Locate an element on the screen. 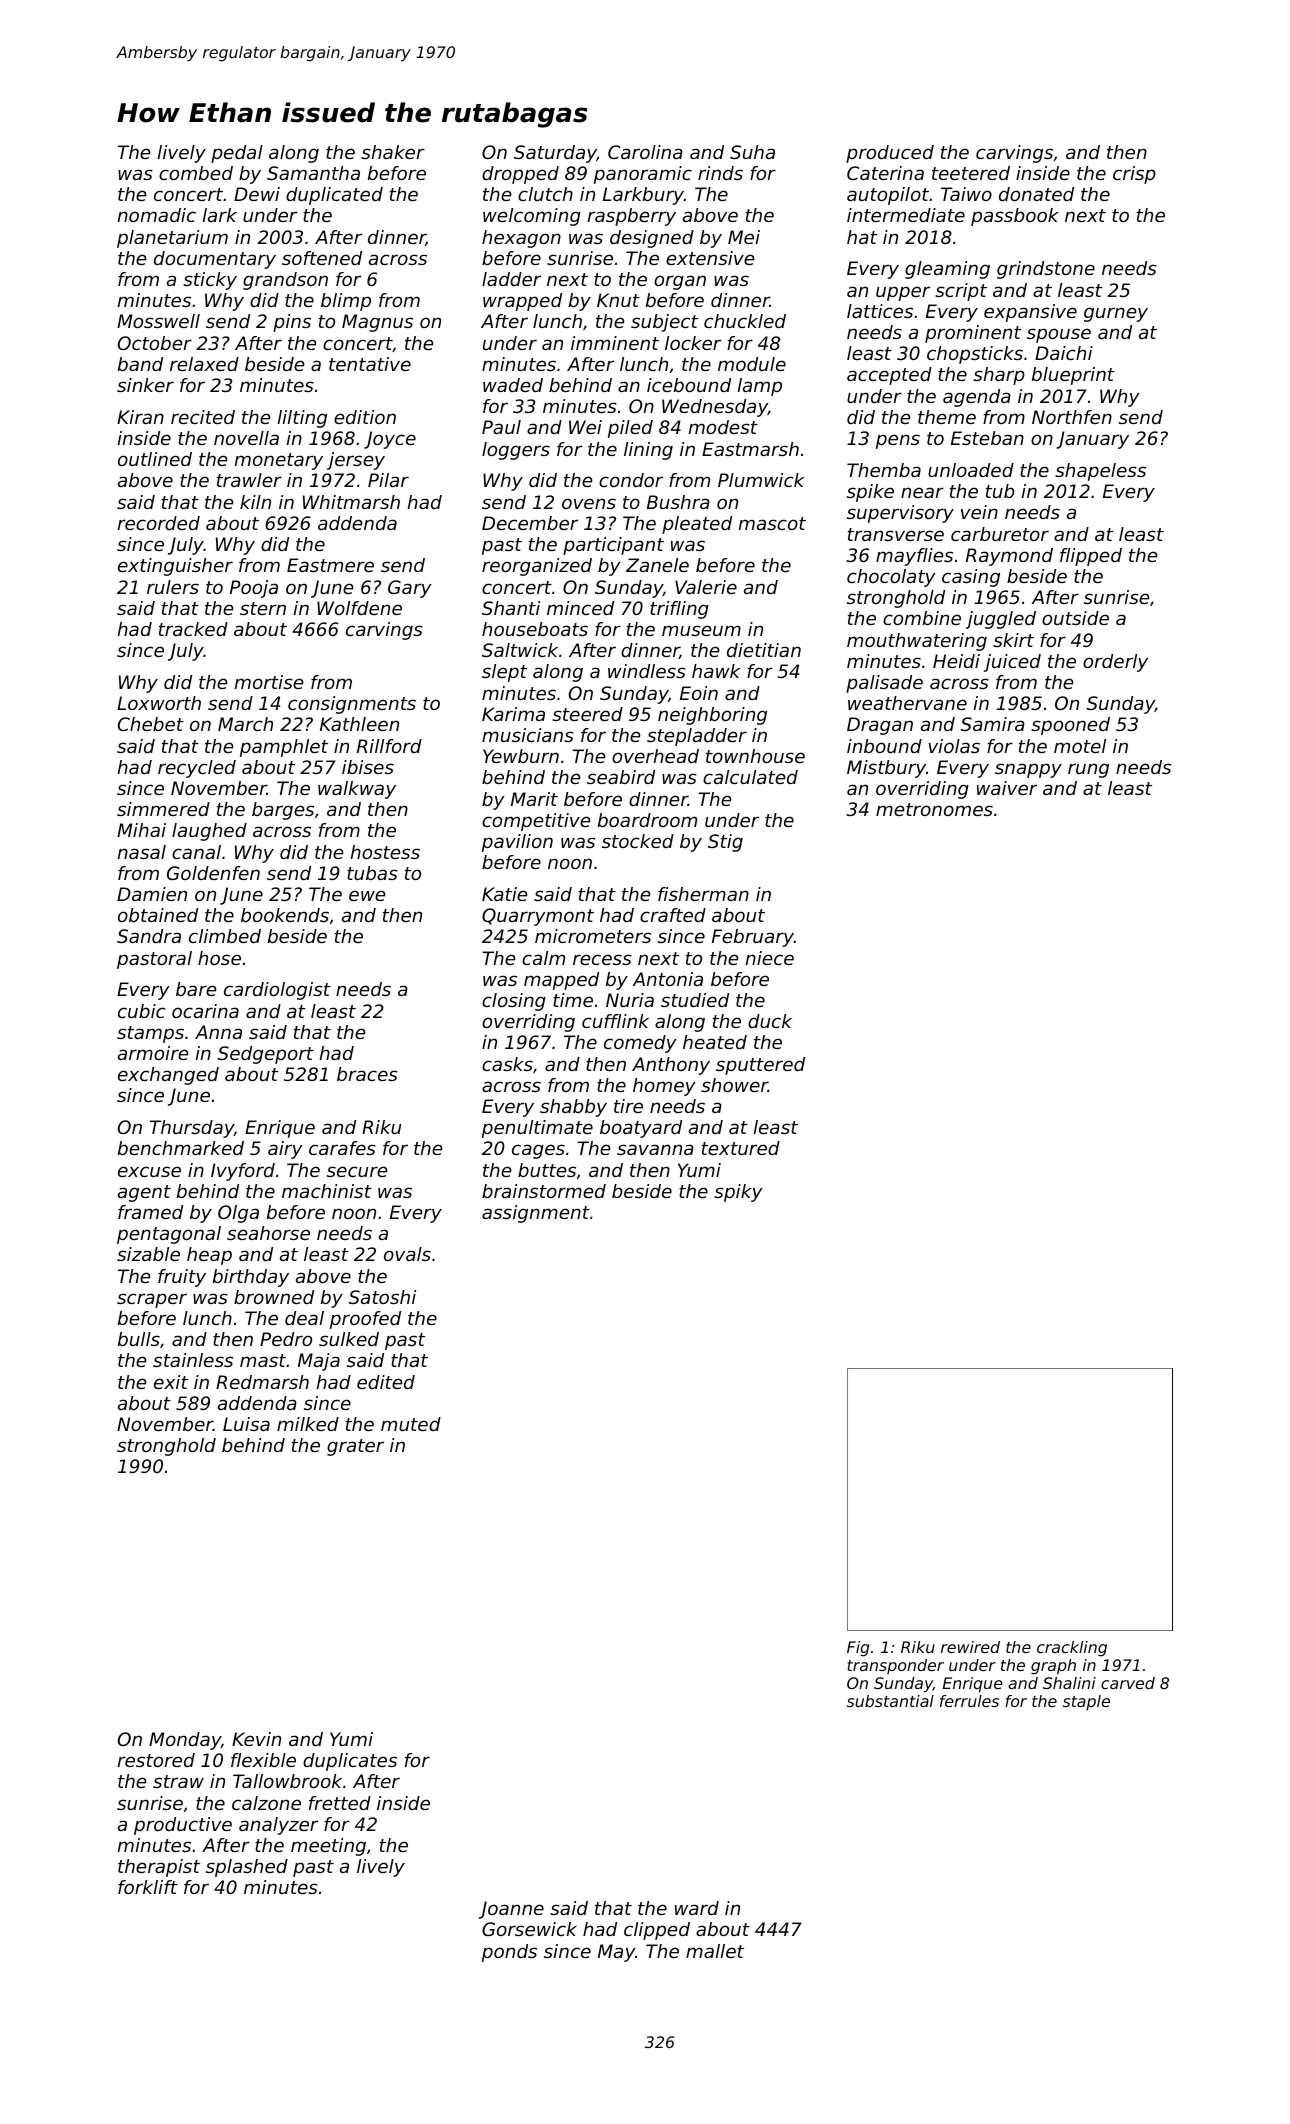  module is located at coordinates (752, 364).
